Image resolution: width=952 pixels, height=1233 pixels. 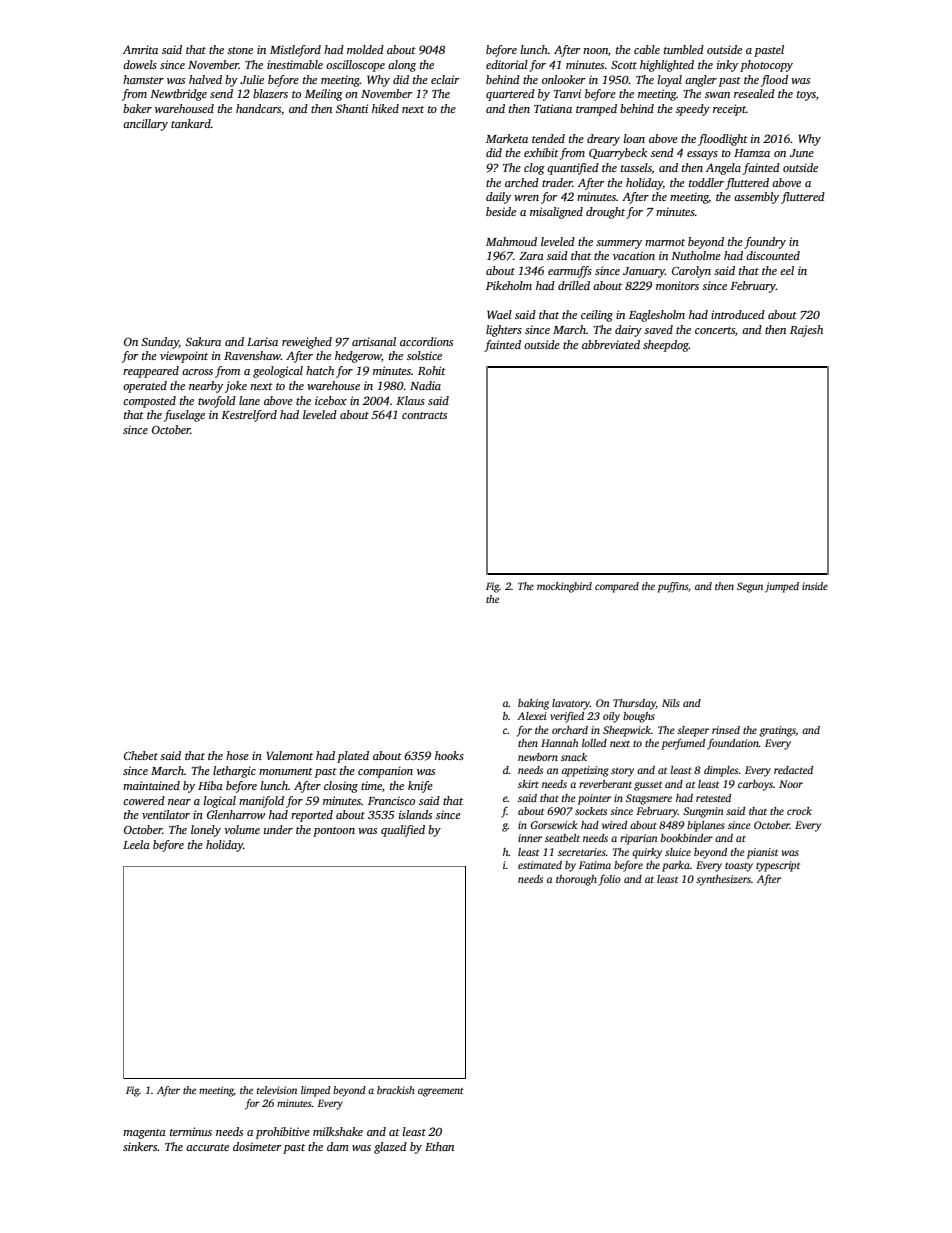 What do you see at coordinates (611, 344) in the image?
I see `abbreviated` at bounding box center [611, 344].
